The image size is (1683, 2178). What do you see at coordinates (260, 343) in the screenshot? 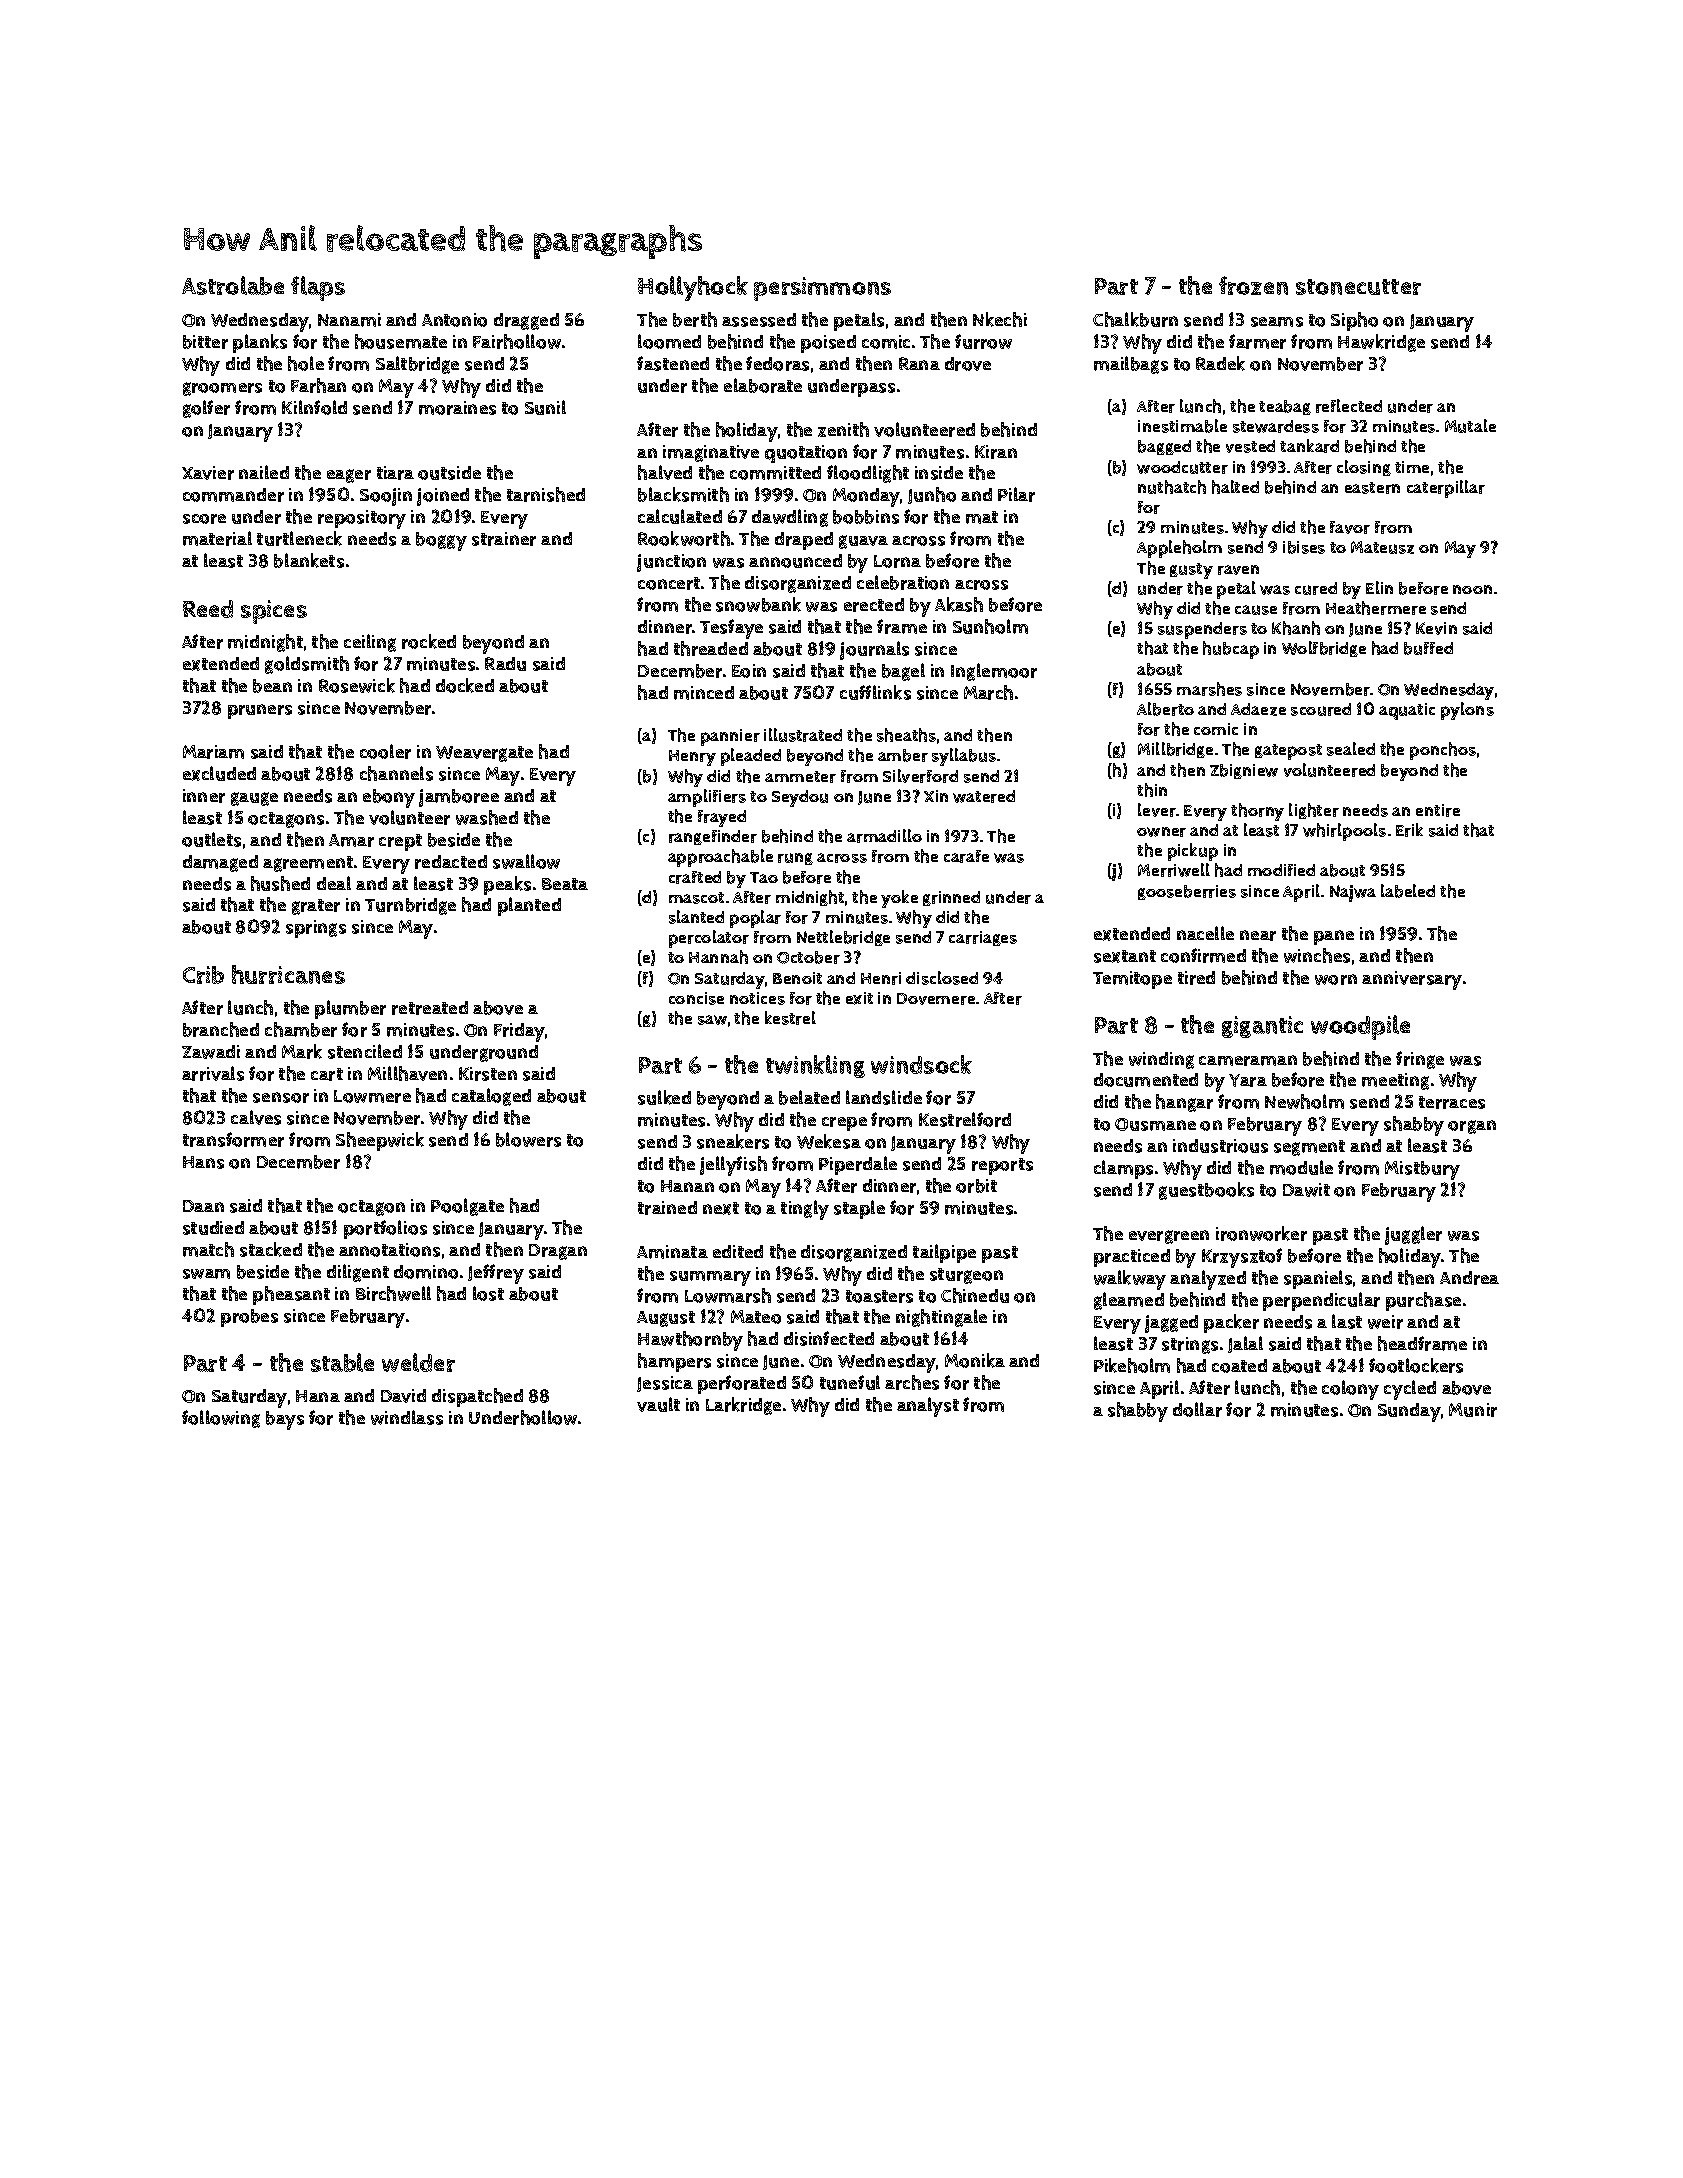
I see `planks` at bounding box center [260, 343].
